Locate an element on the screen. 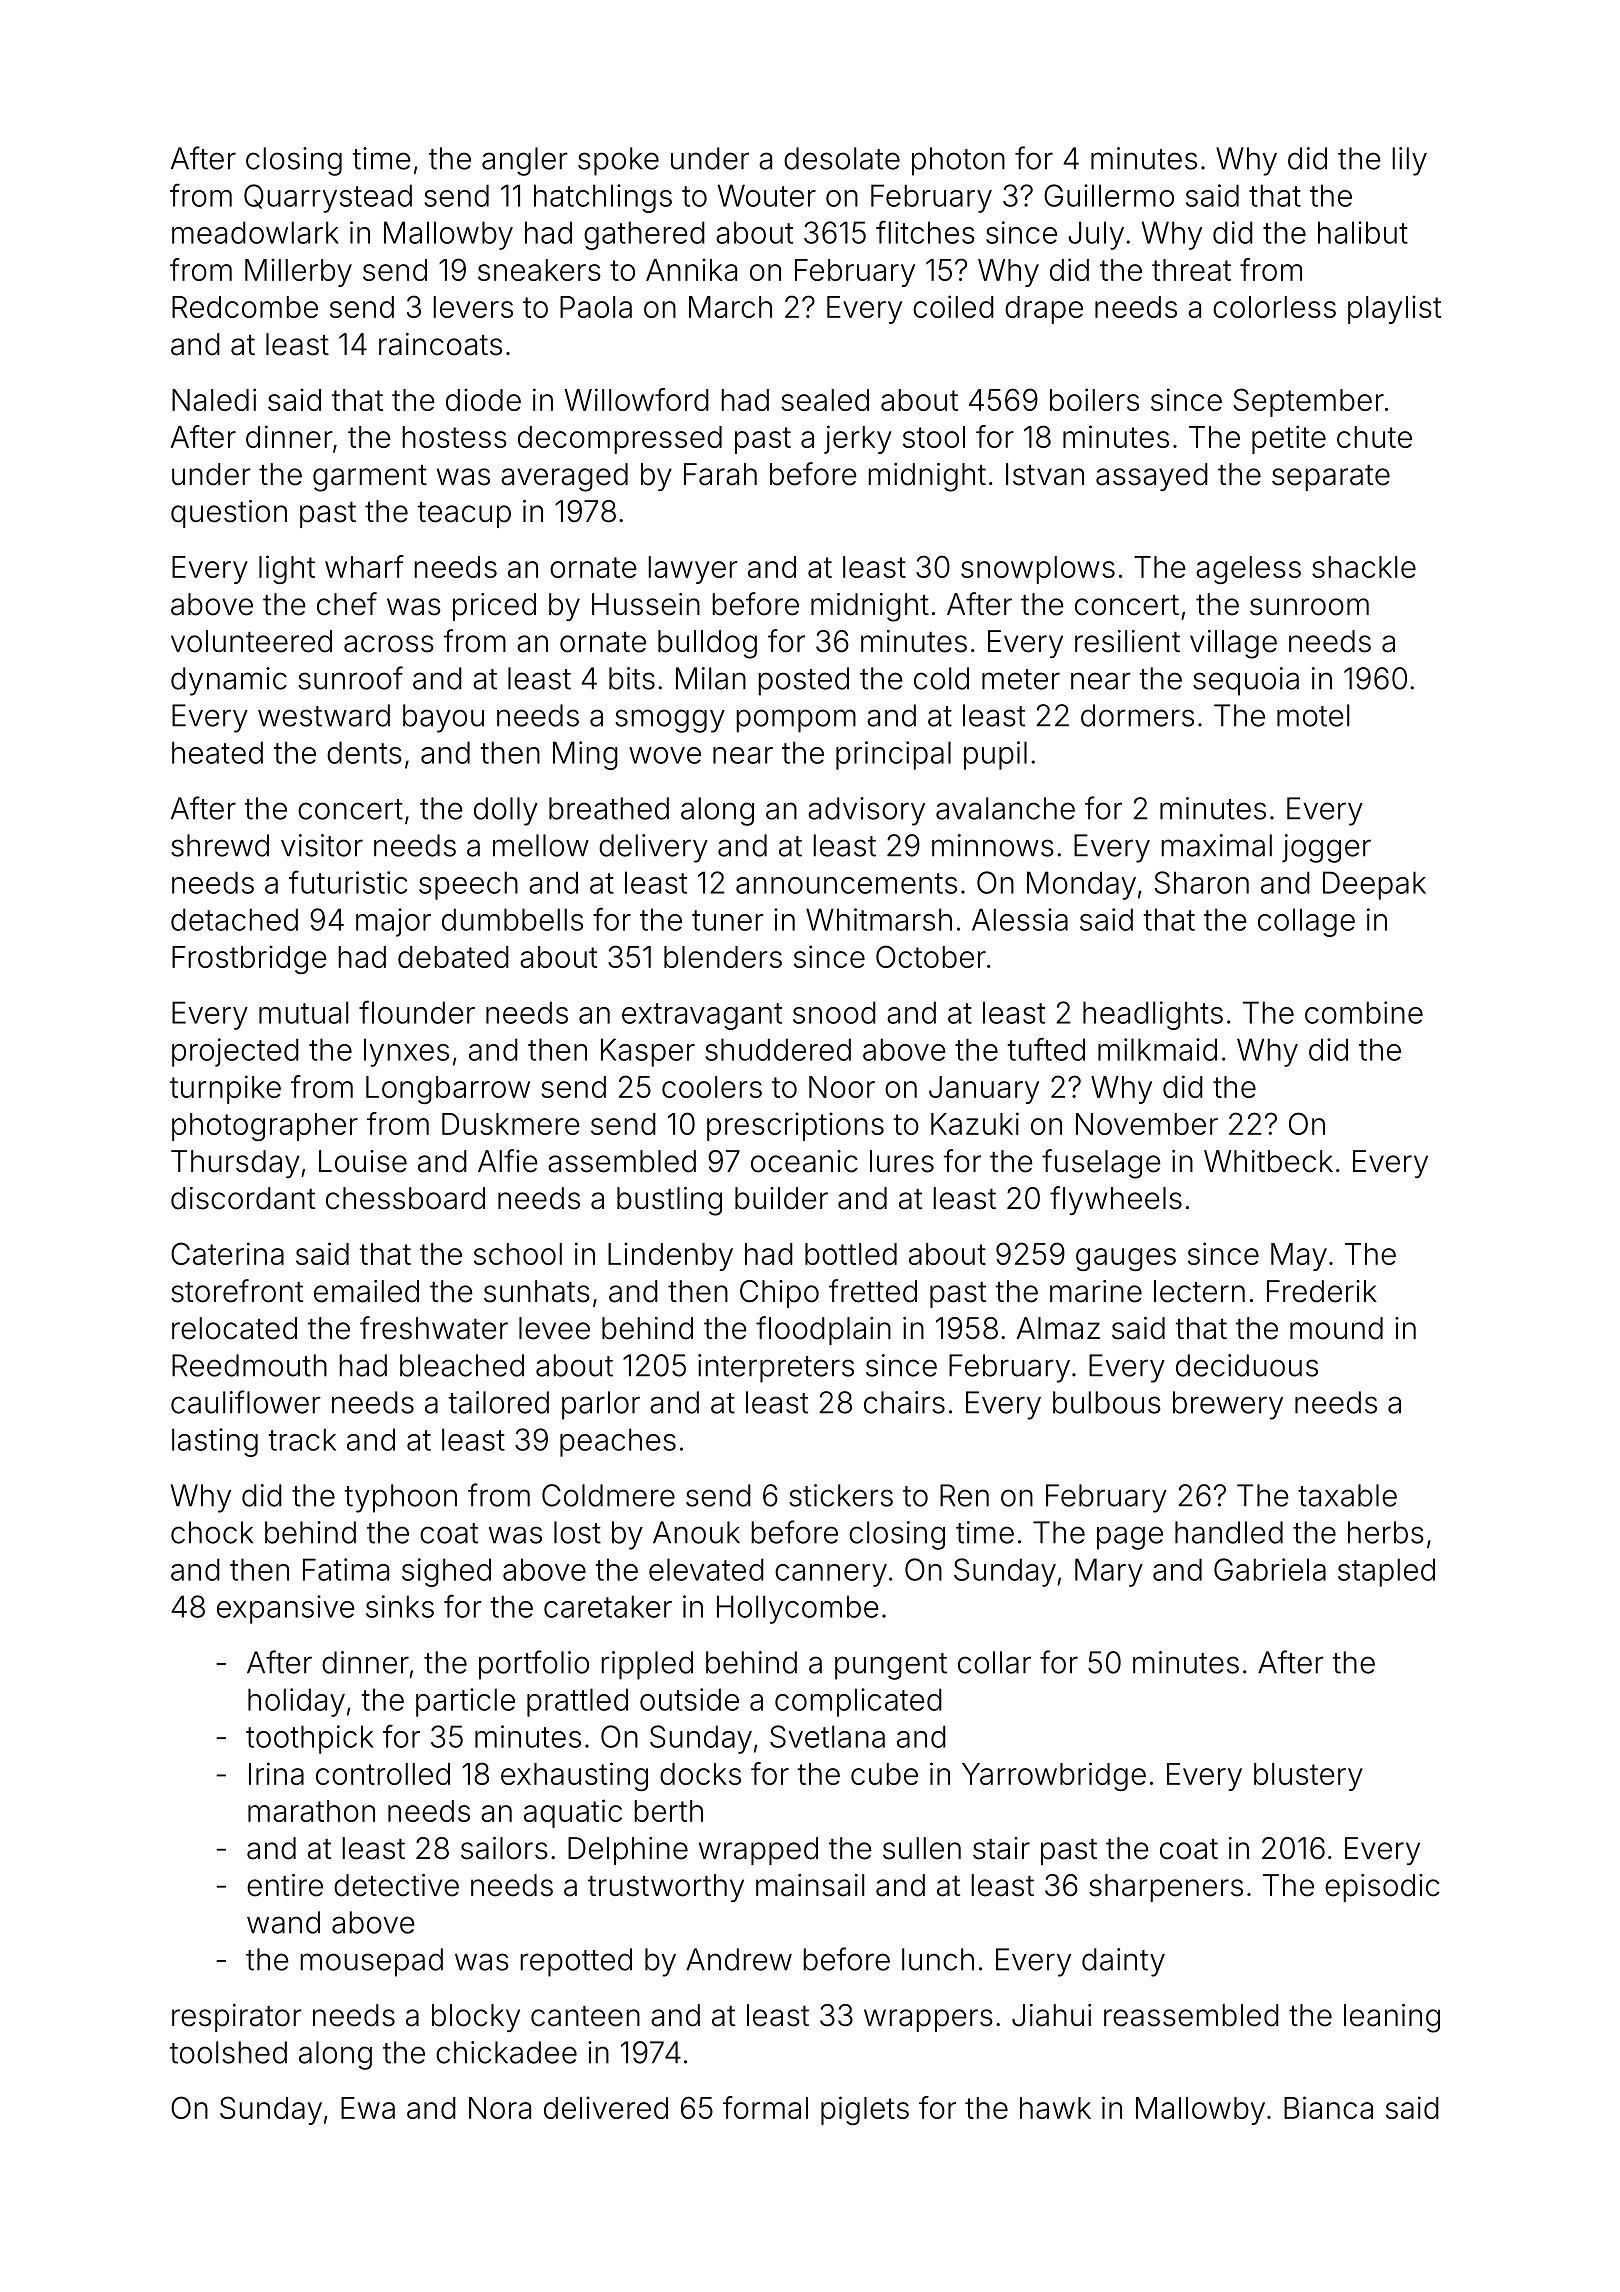  levers is located at coordinates (473, 307).
